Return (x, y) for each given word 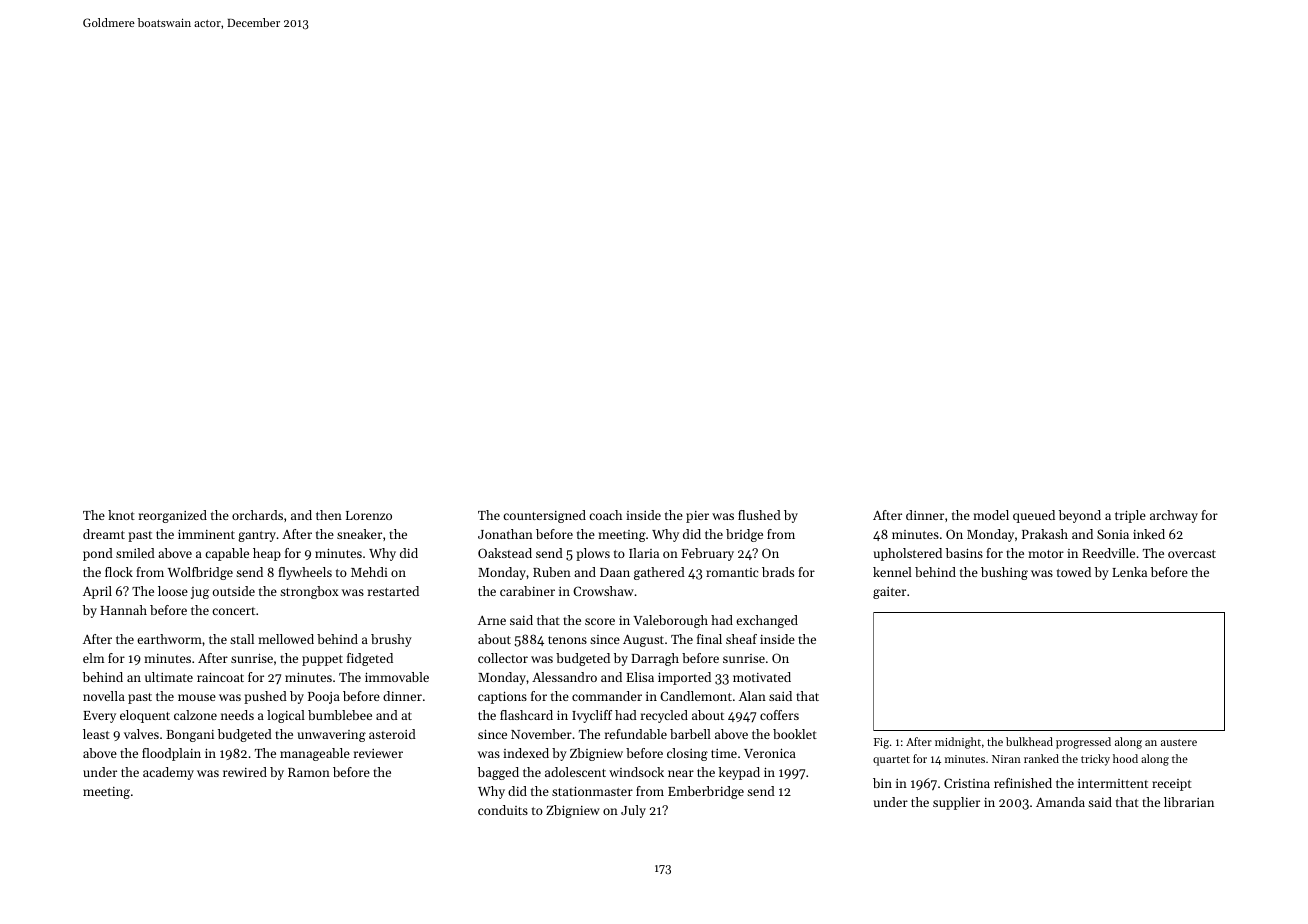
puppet (322, 660)
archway (1174, 516)
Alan (752, 696)
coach (605, 515)
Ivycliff (592, 716)
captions (502, 697)
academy (168, 773)
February (707, 554)
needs (237, 715)
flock (119, 572)
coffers (779, 715)
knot (121, 515)
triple (1130, 516)
